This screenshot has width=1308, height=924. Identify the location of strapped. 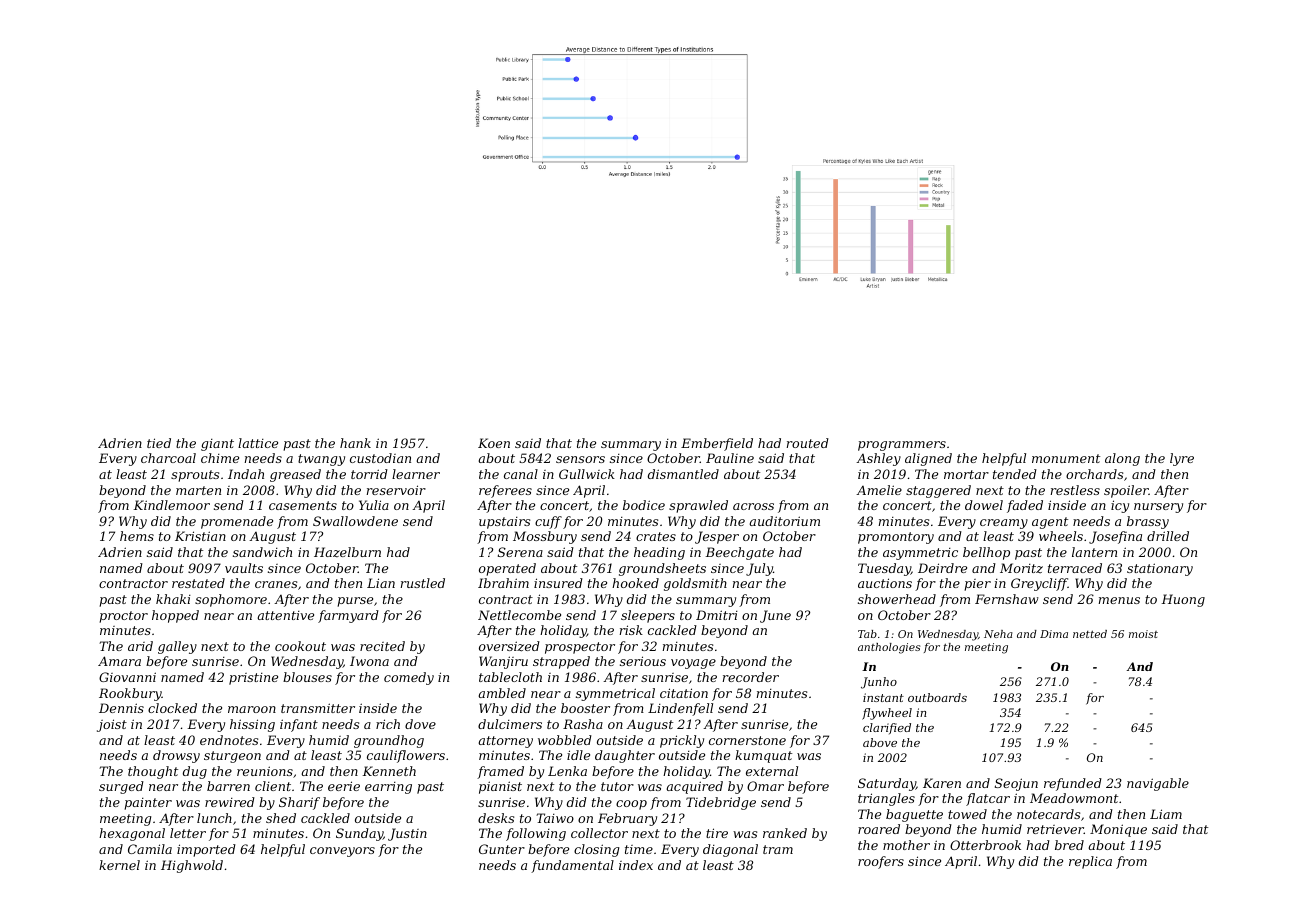
(561, 662).
